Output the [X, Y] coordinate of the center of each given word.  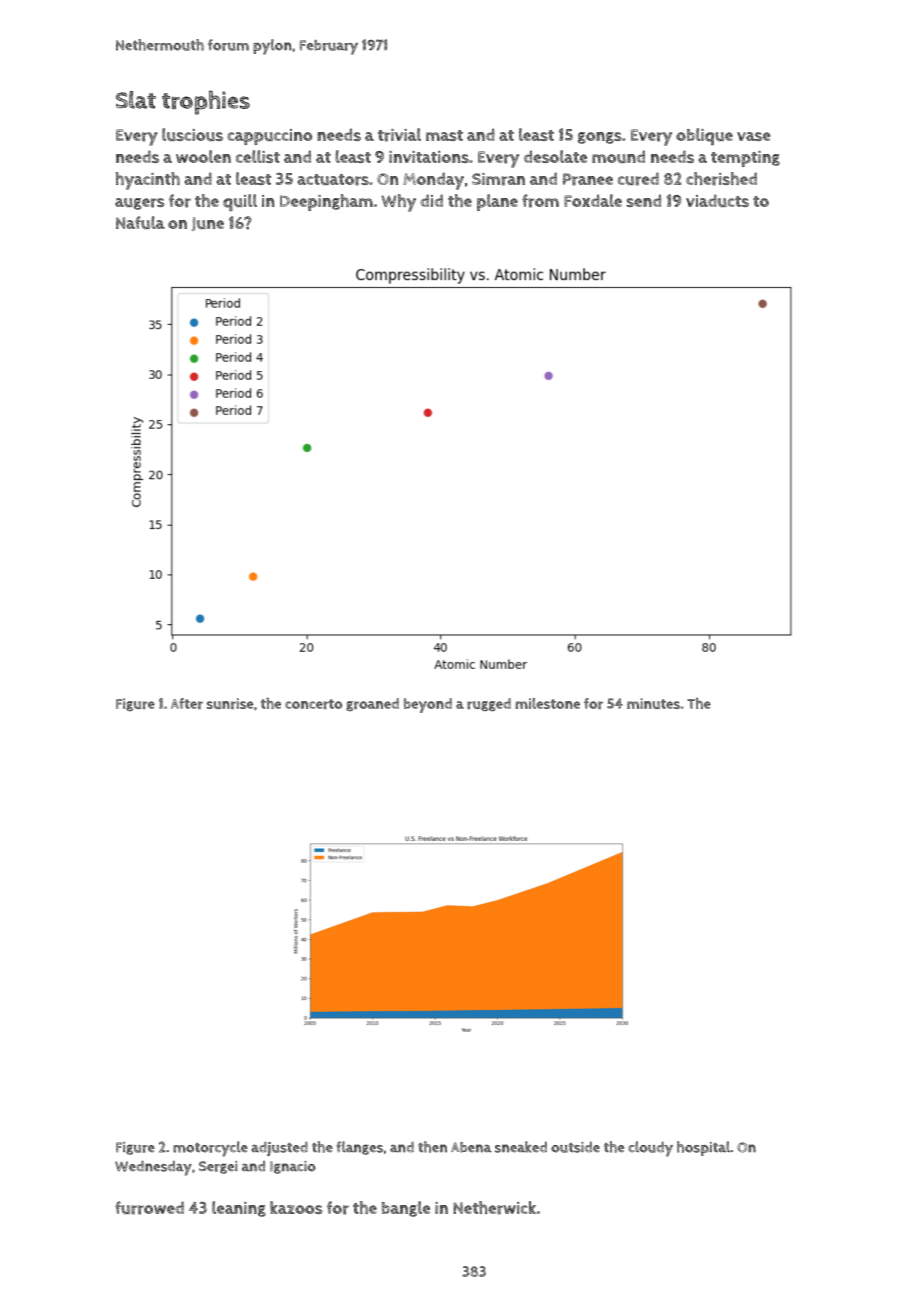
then [432, 1147]
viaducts [717, 201]
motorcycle [210, 1149]
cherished [721, 179]
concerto [313, 704]
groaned [372, 704]
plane [497, 202]
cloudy [650, 1149]
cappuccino [269, 137]
